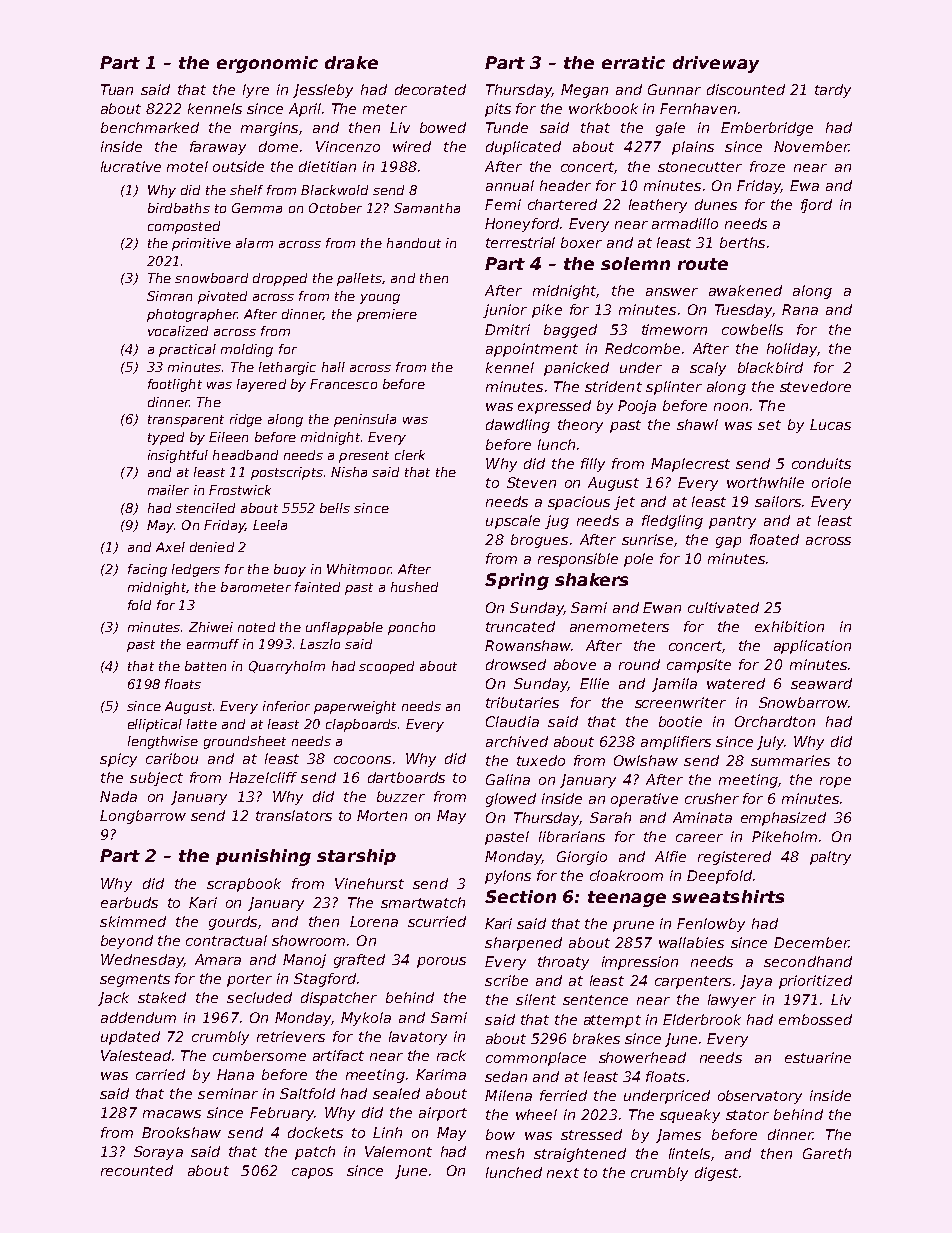 Image resolution: width=952 pixels, height=1233 pixels. I want to click on Jaya, so click(756, 982).
